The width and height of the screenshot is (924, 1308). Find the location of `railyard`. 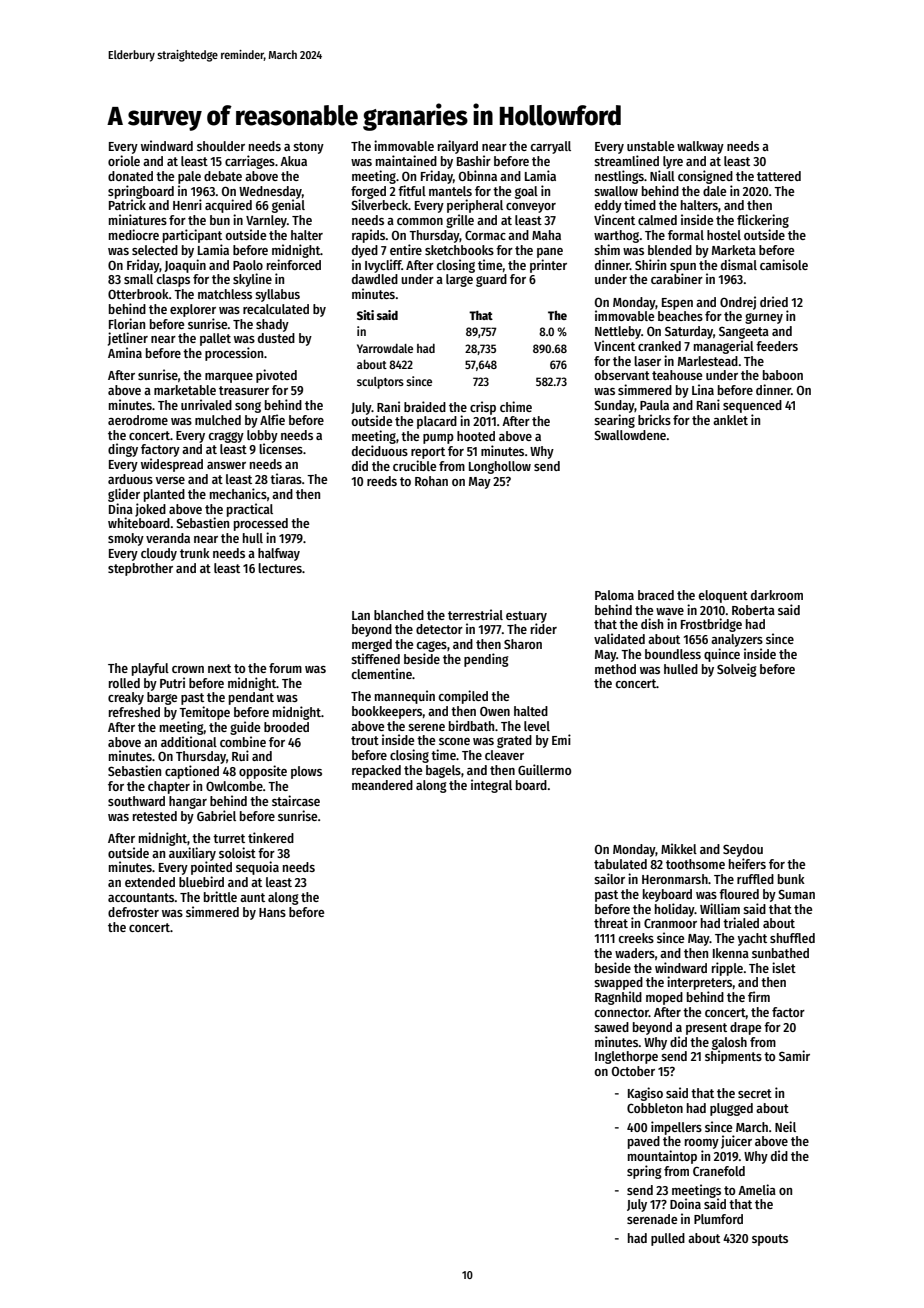

railyard is located at coordinates (458, 147).
